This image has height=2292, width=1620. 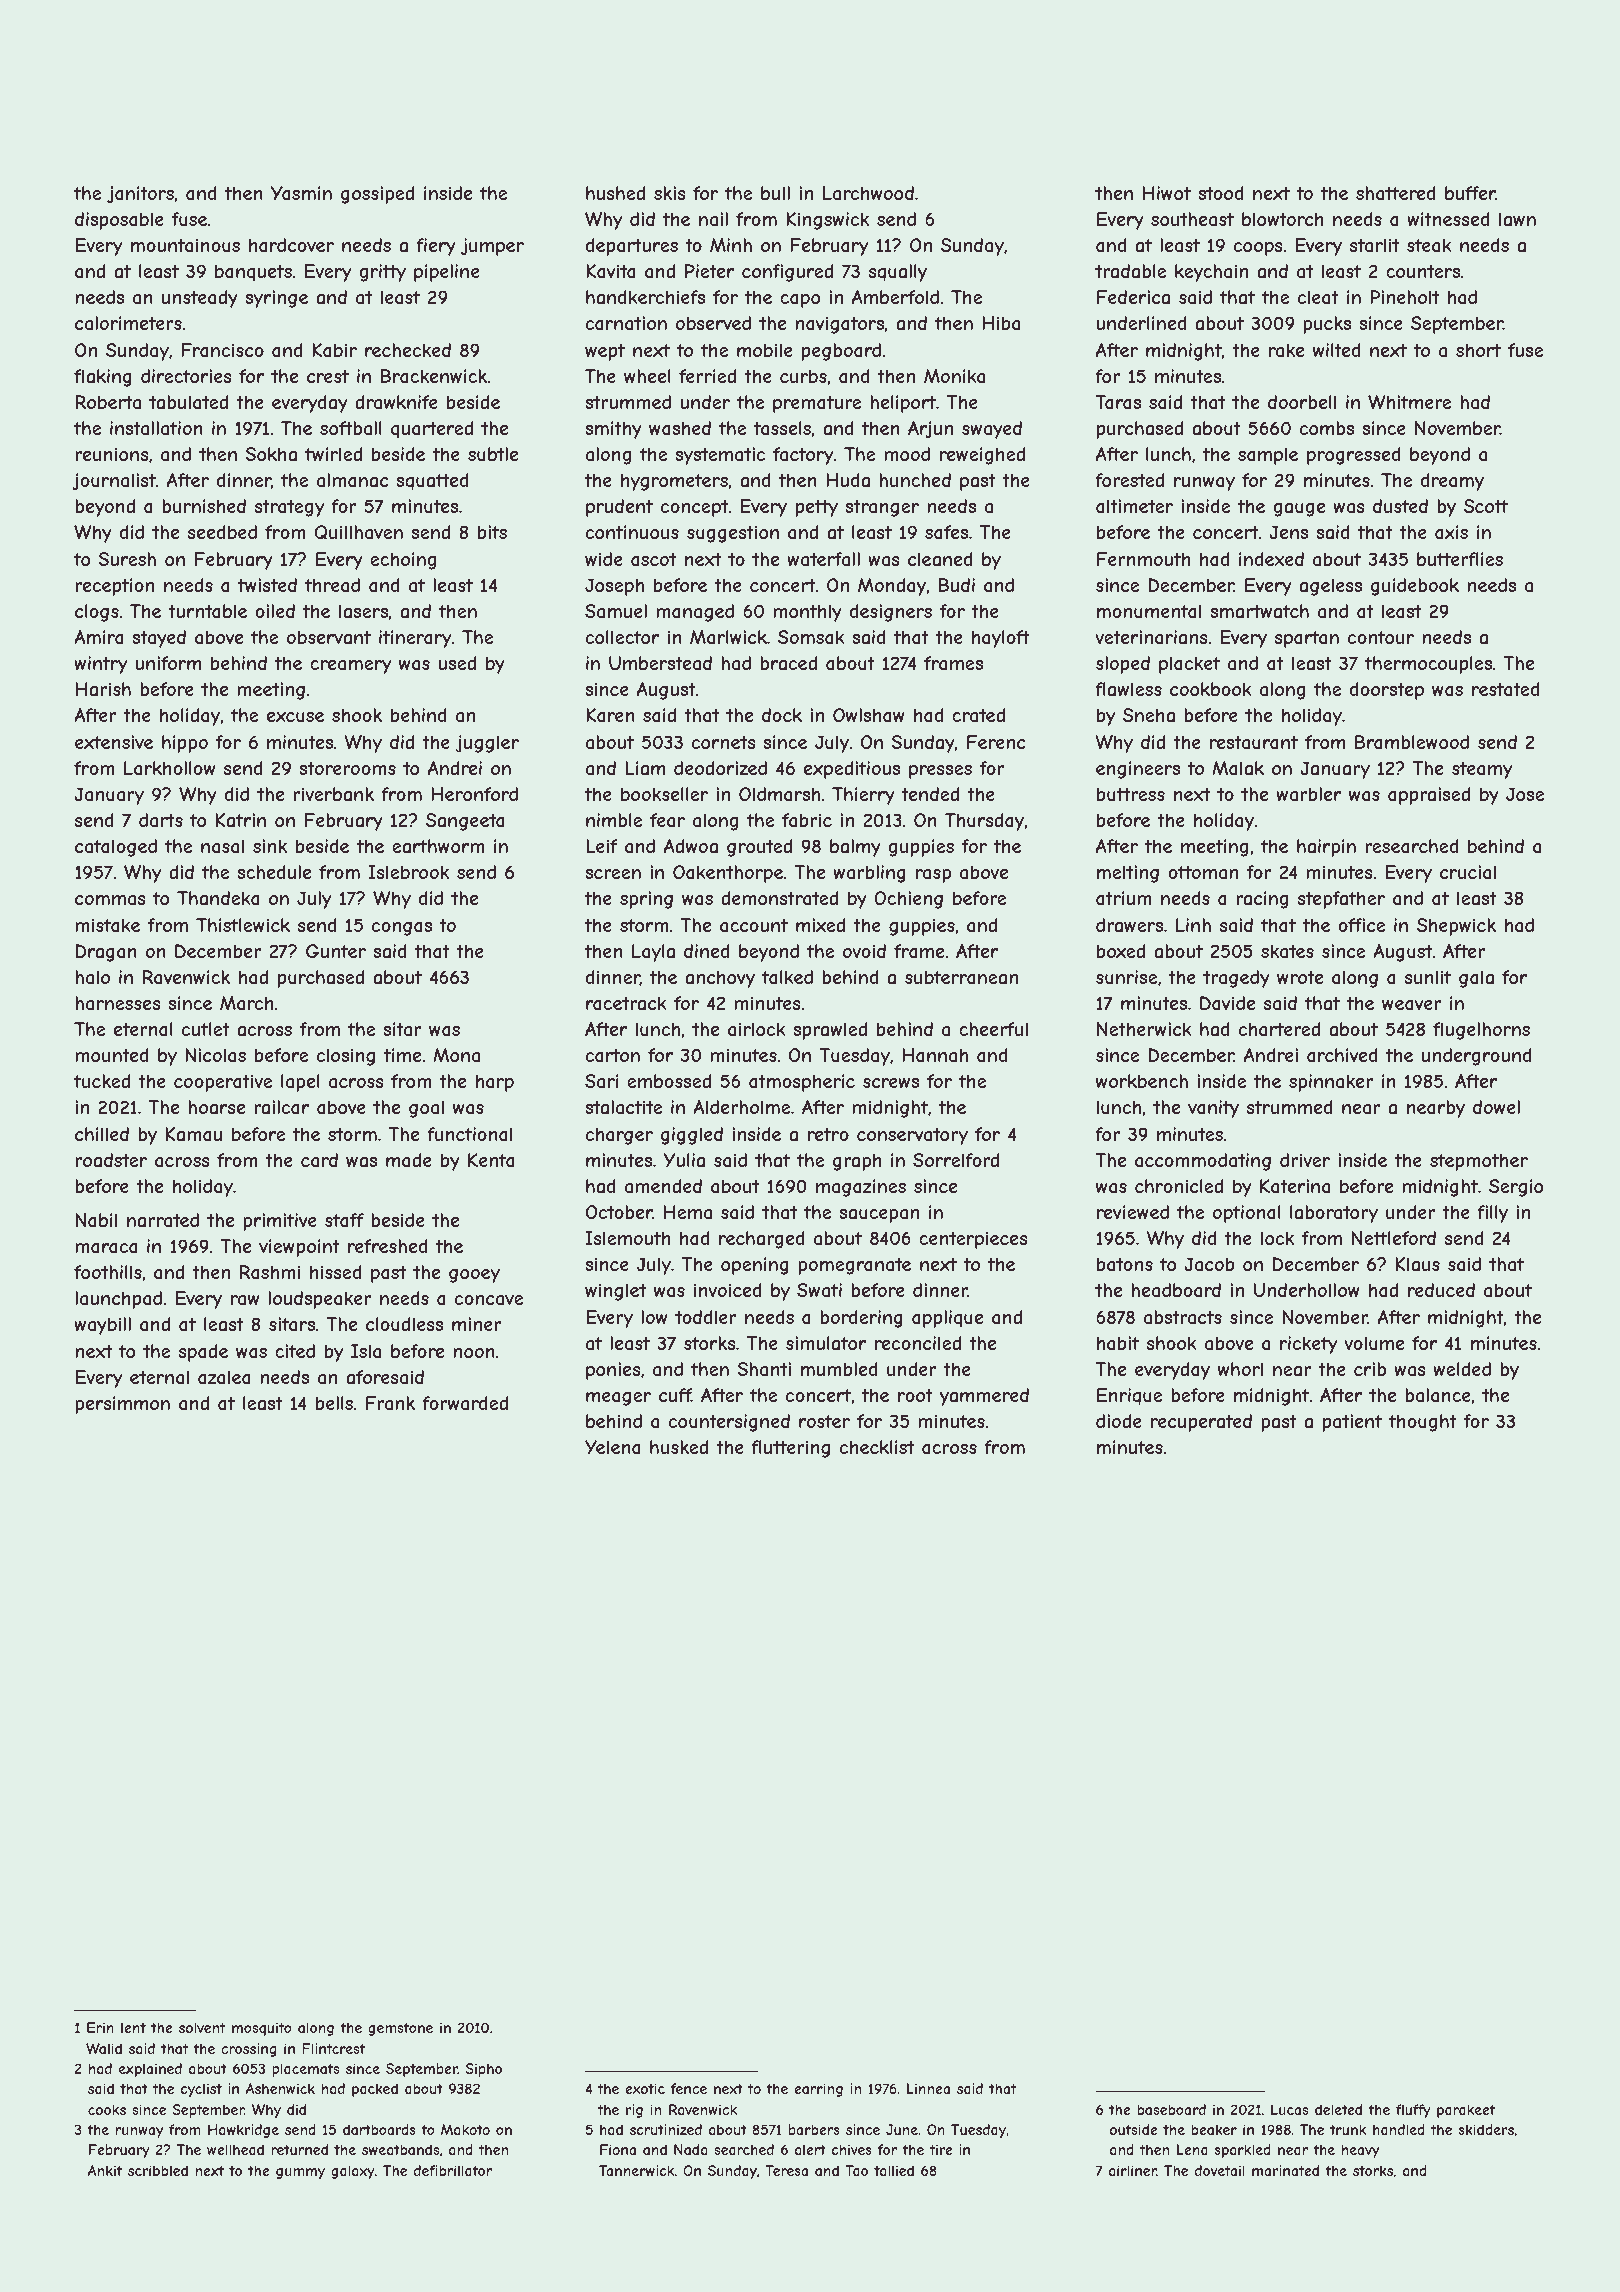 I want to click on Yasmin, so click(x=301, y=193).
